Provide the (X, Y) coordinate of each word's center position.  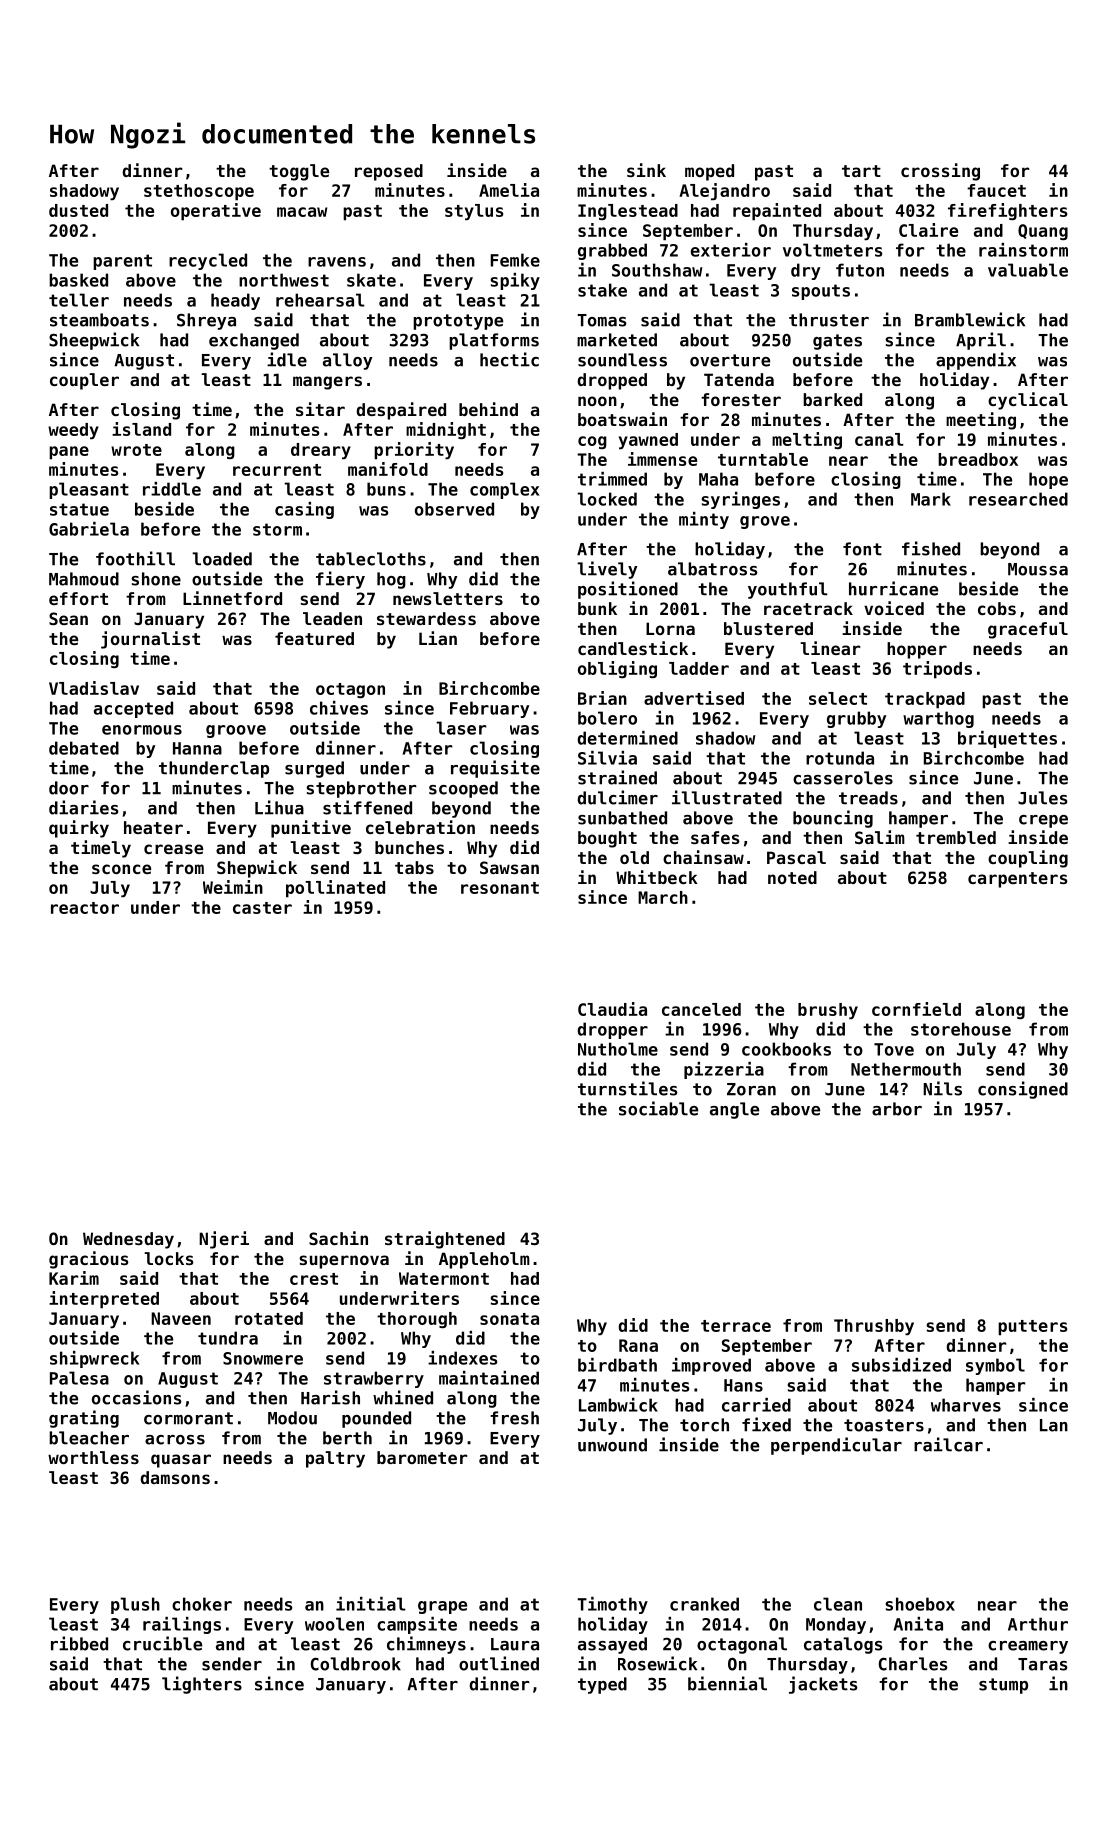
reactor (85, 908)
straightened (445, 1240)
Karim (74, 1278)
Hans (743, 1385)
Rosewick (657, 1663)
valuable (1028, 270)
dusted (78, 210)
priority (414, 451)
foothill (135, 558)
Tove (894, 1049)
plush (135, 1605)
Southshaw (657, 270)
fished (931, 548)
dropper (613, 1030)
